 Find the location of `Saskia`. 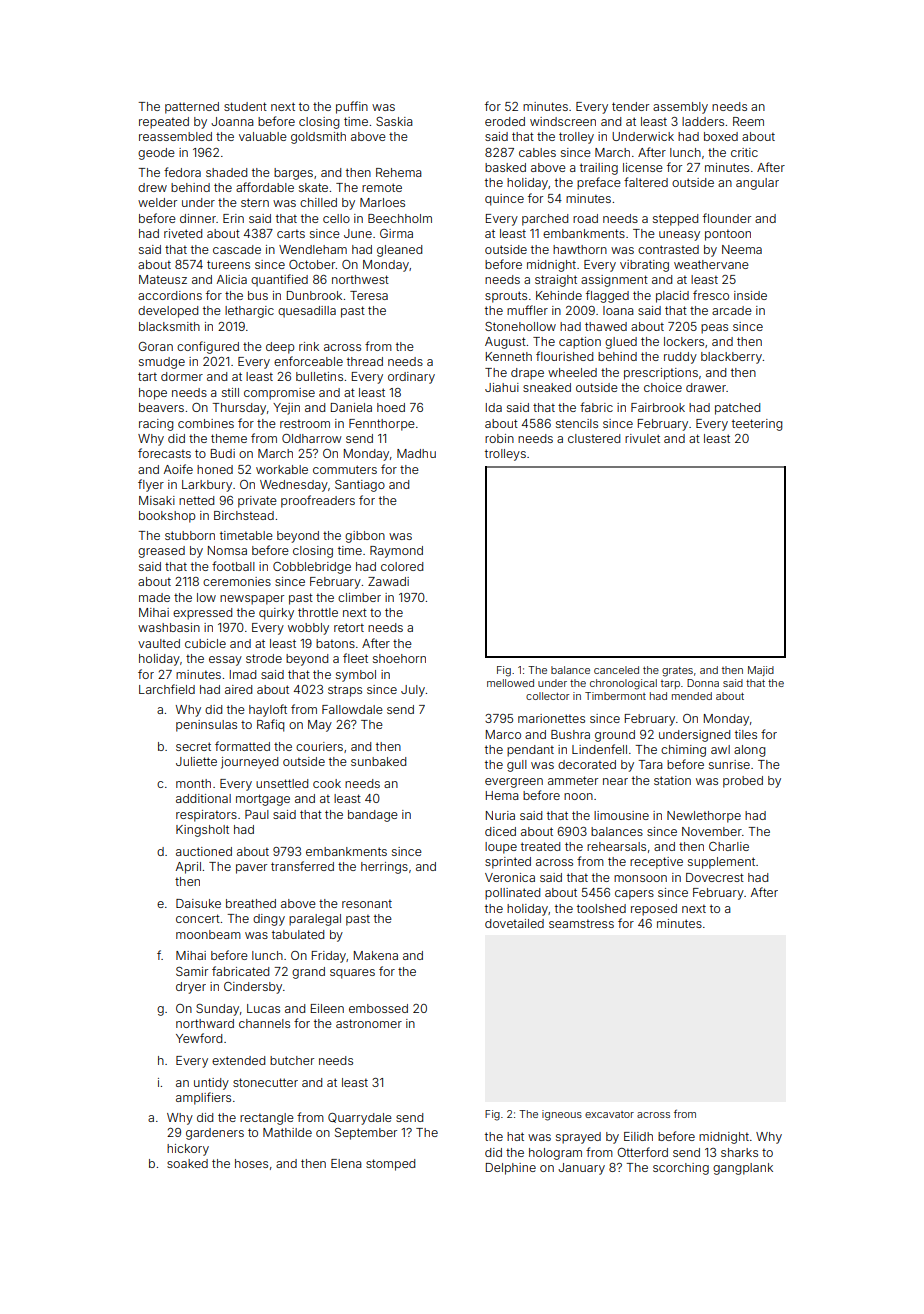

Saskia is located at coordinates (394, 121).
